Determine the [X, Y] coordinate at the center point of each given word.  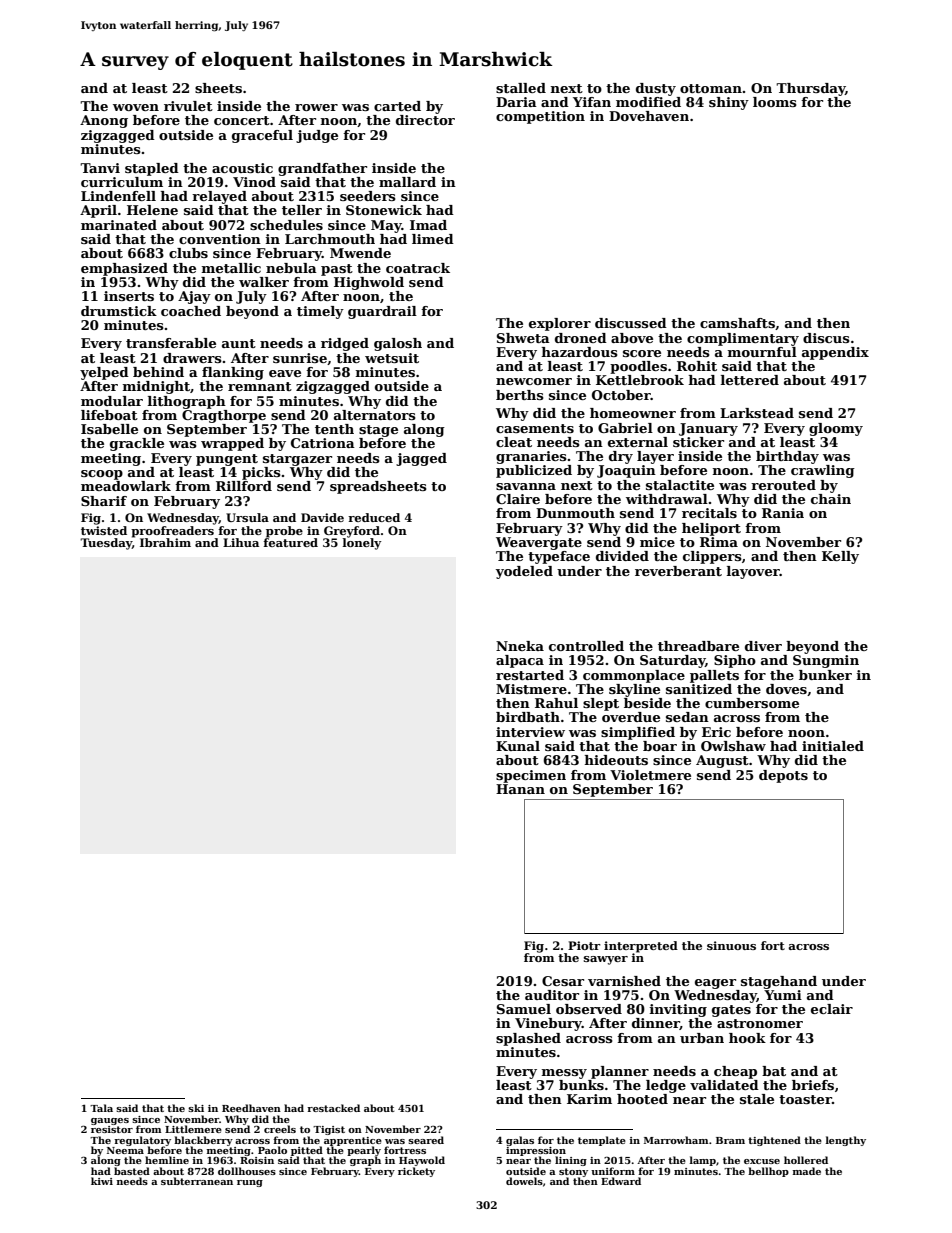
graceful [262, 136]
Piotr [584, 945]
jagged [421, 459]
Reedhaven [251, 1108]
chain [831, 499]
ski [196, 1108]
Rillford [244, 486]
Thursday [810, 89]
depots [783, 776]
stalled [521, 88]
